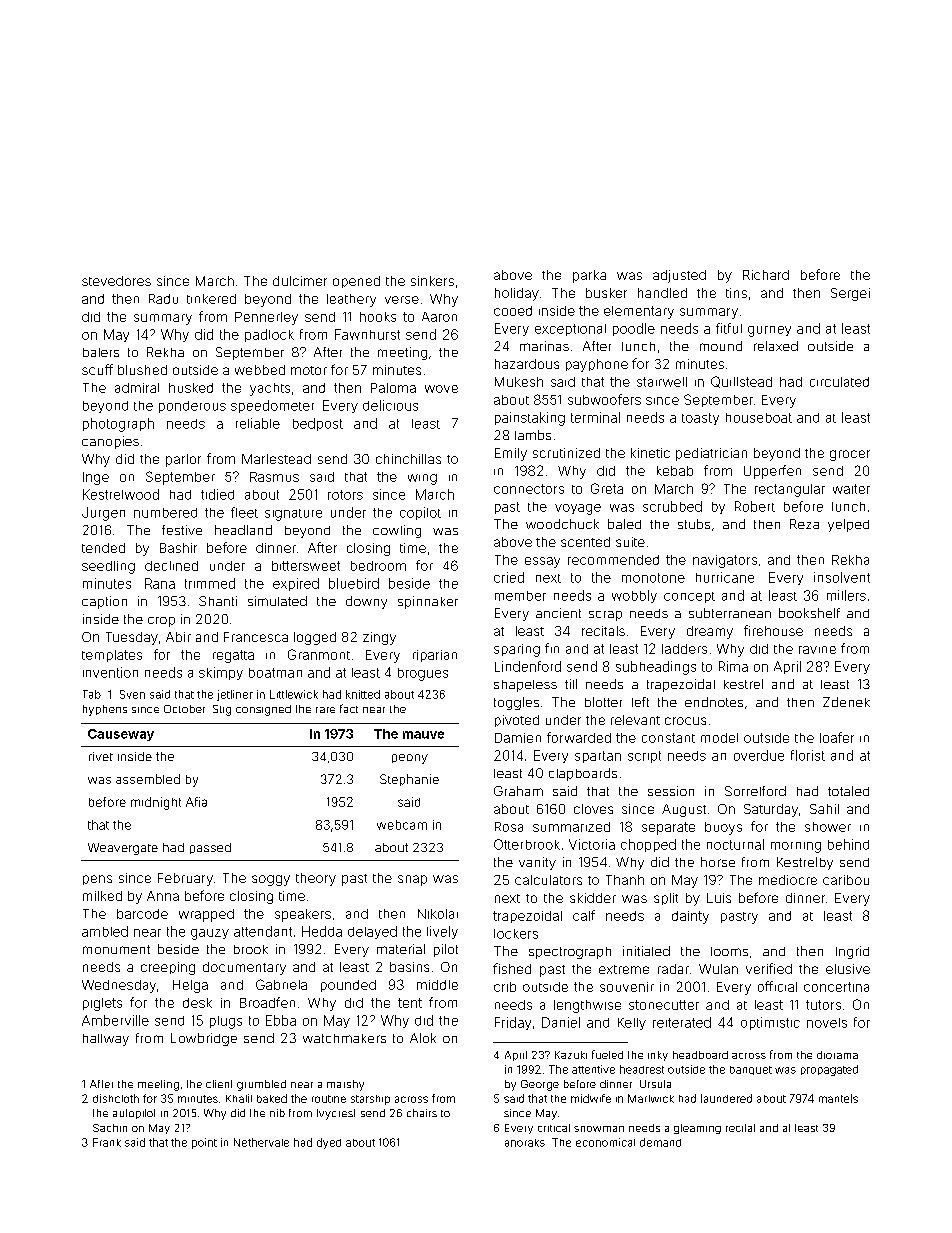 This page has width=952, height=1233. What do you see at coordinates (123, 849) in the page?
I see `Weavergate` at bounding box center [123, 849].
